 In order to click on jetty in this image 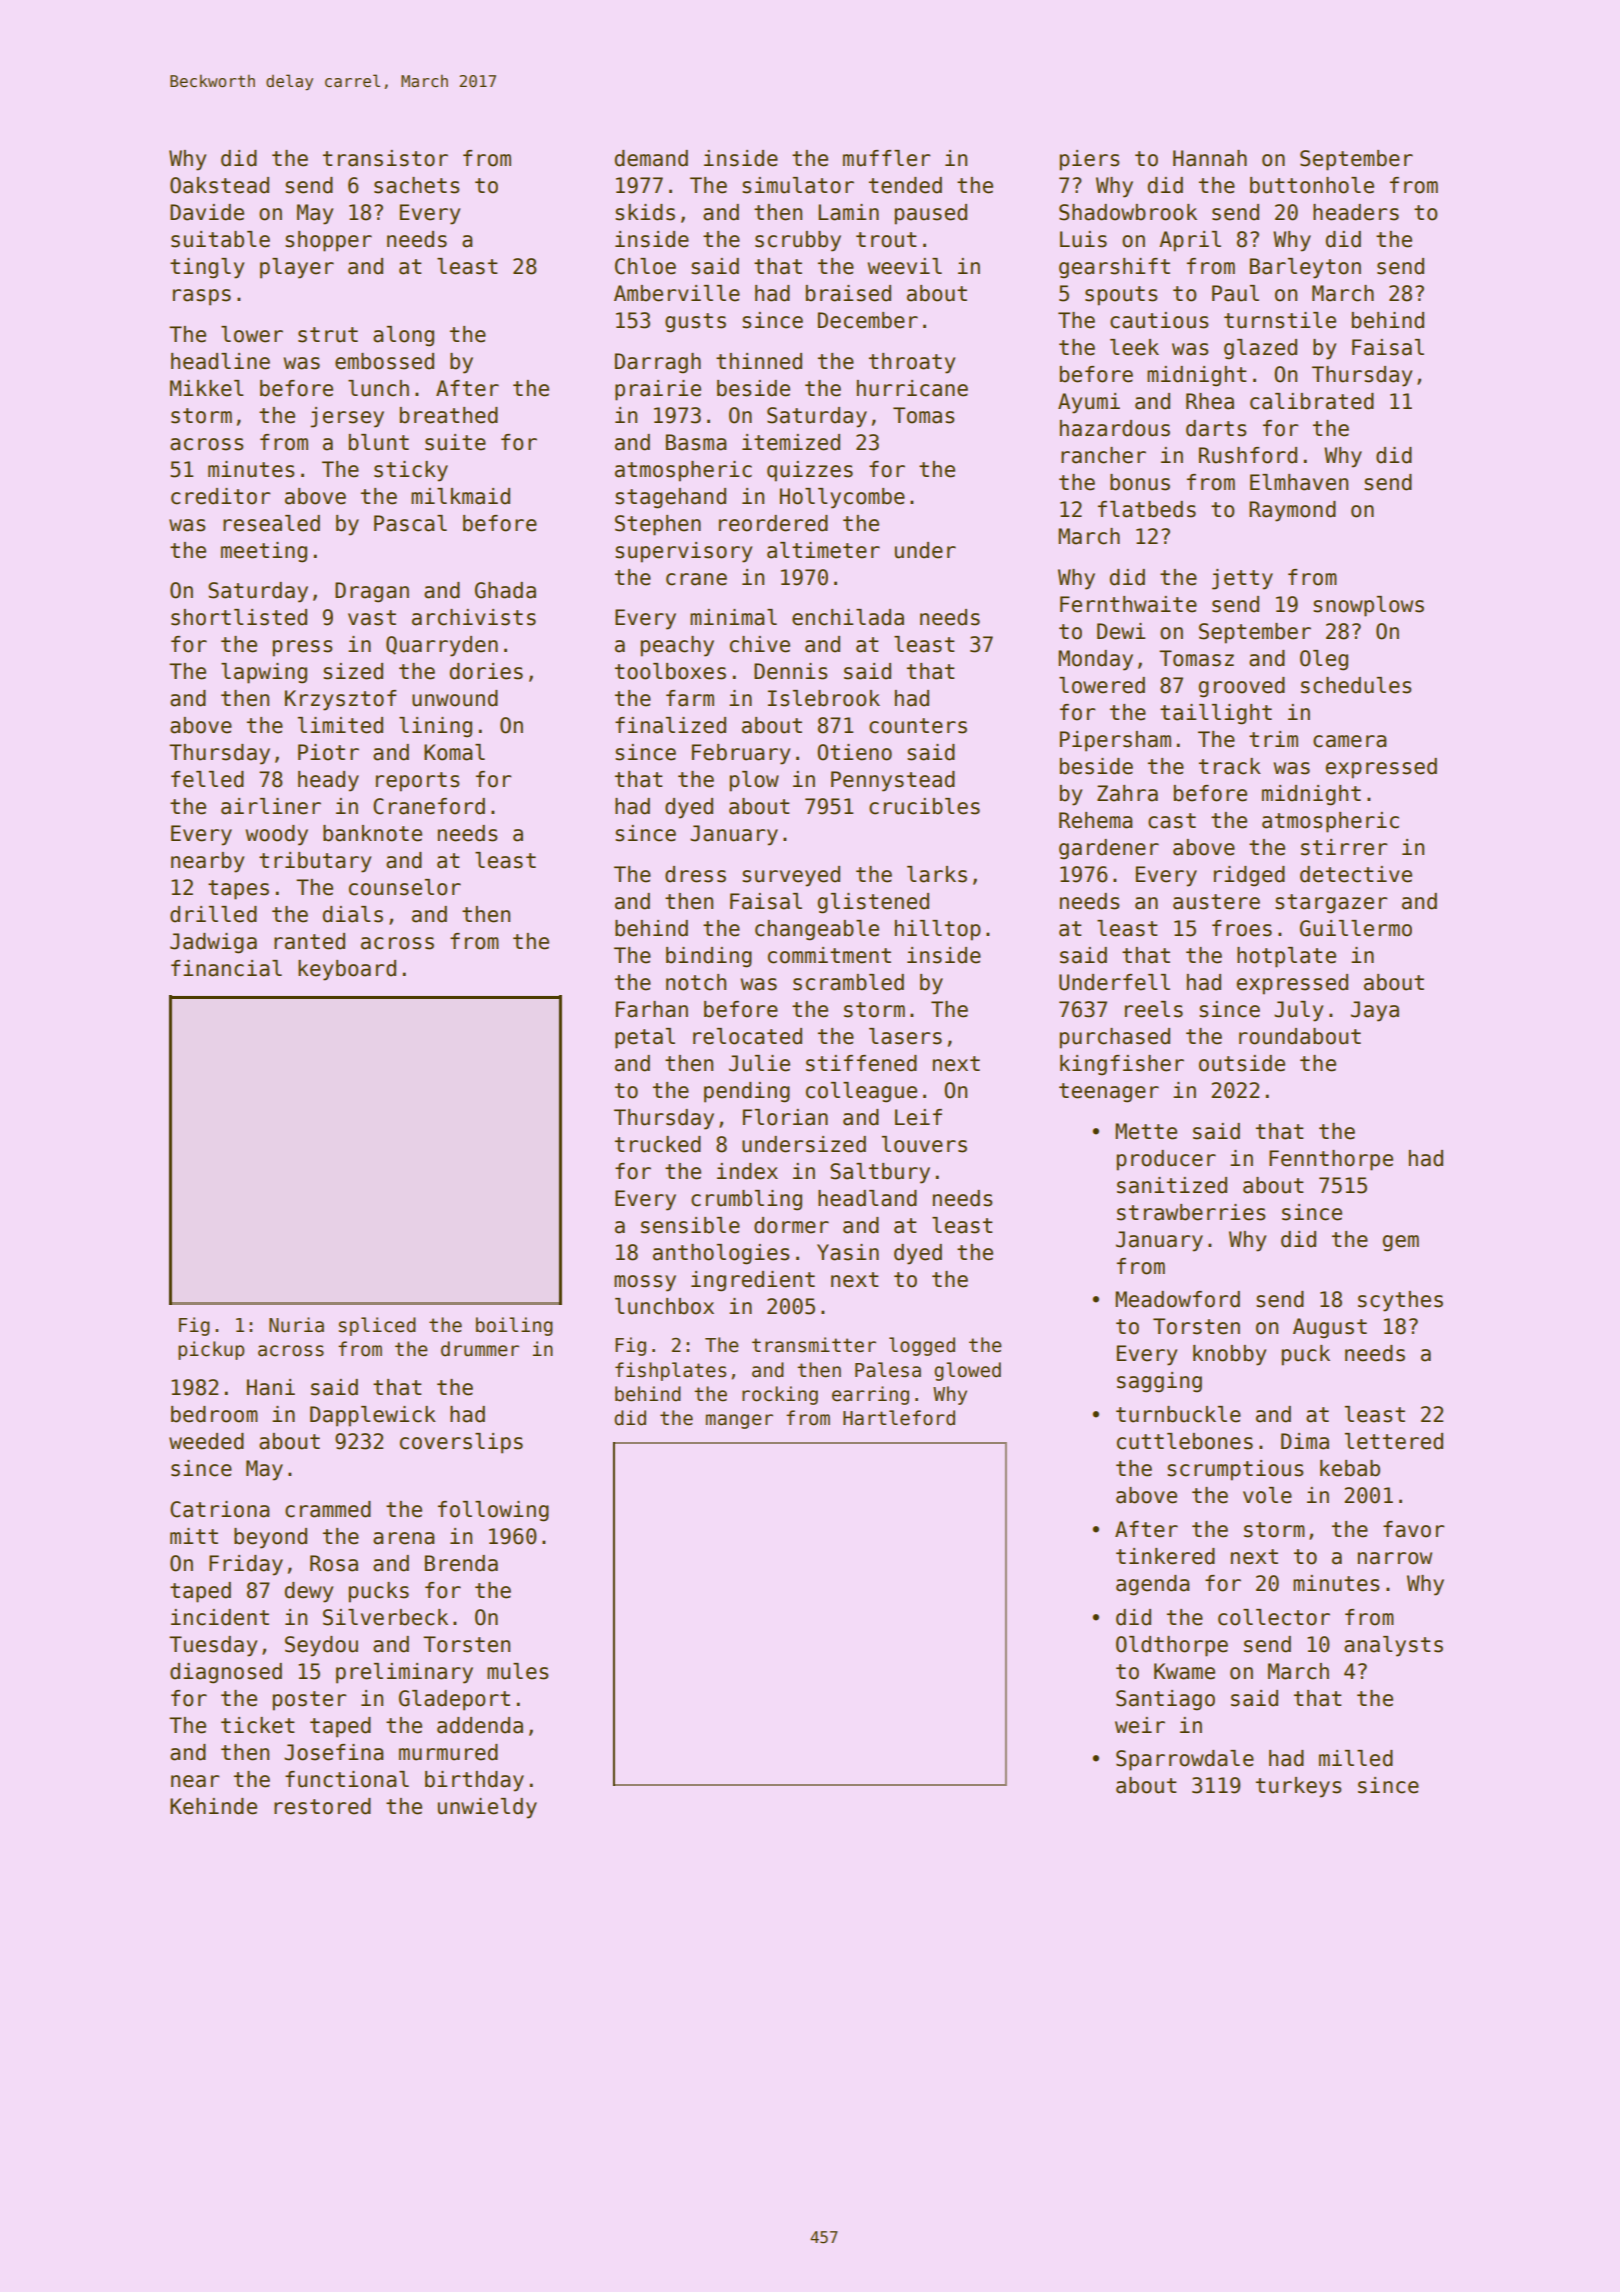, I will do `click(1242, 579)`.
